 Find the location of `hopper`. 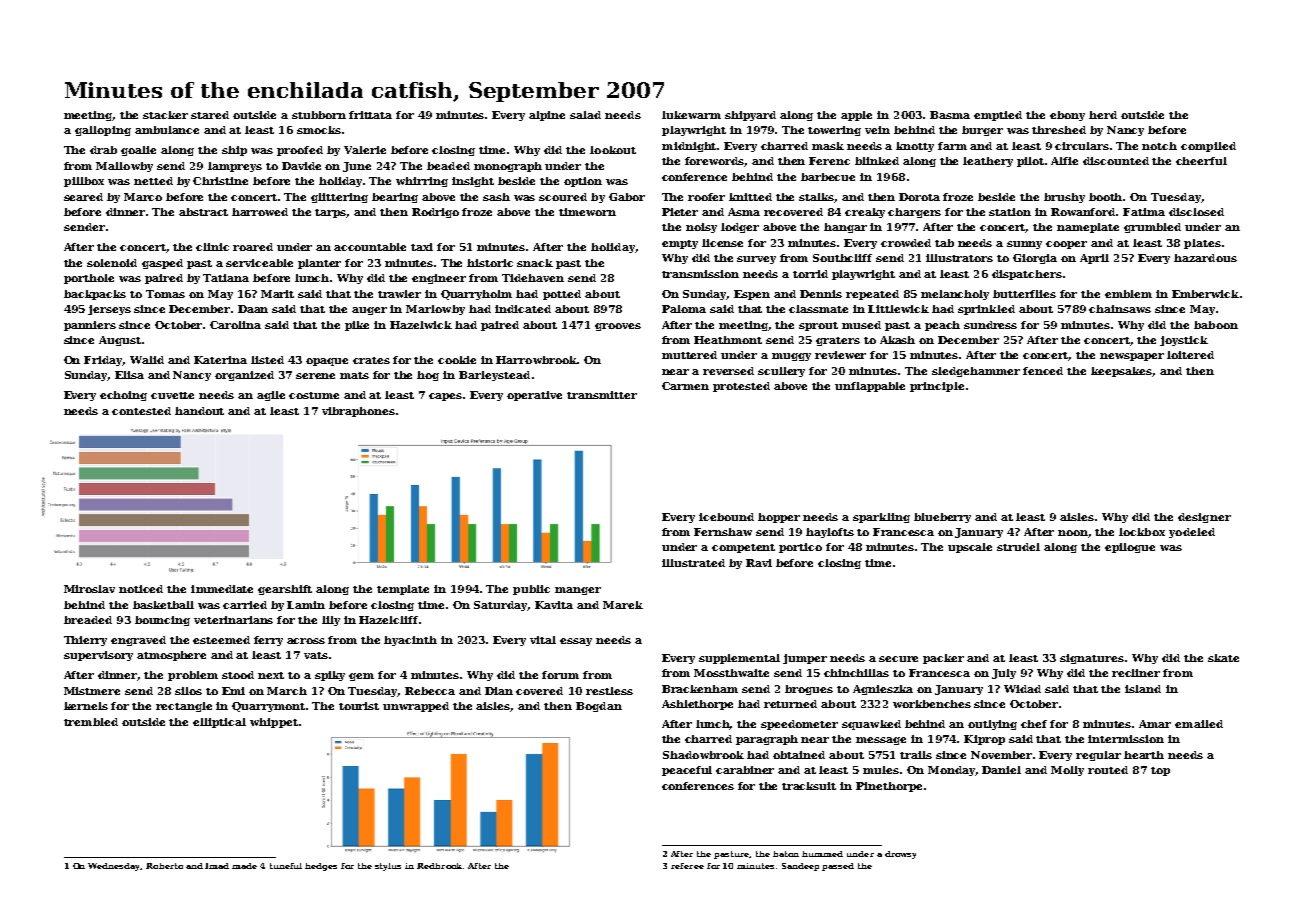

hopper is located at coordinates (779, 518).
